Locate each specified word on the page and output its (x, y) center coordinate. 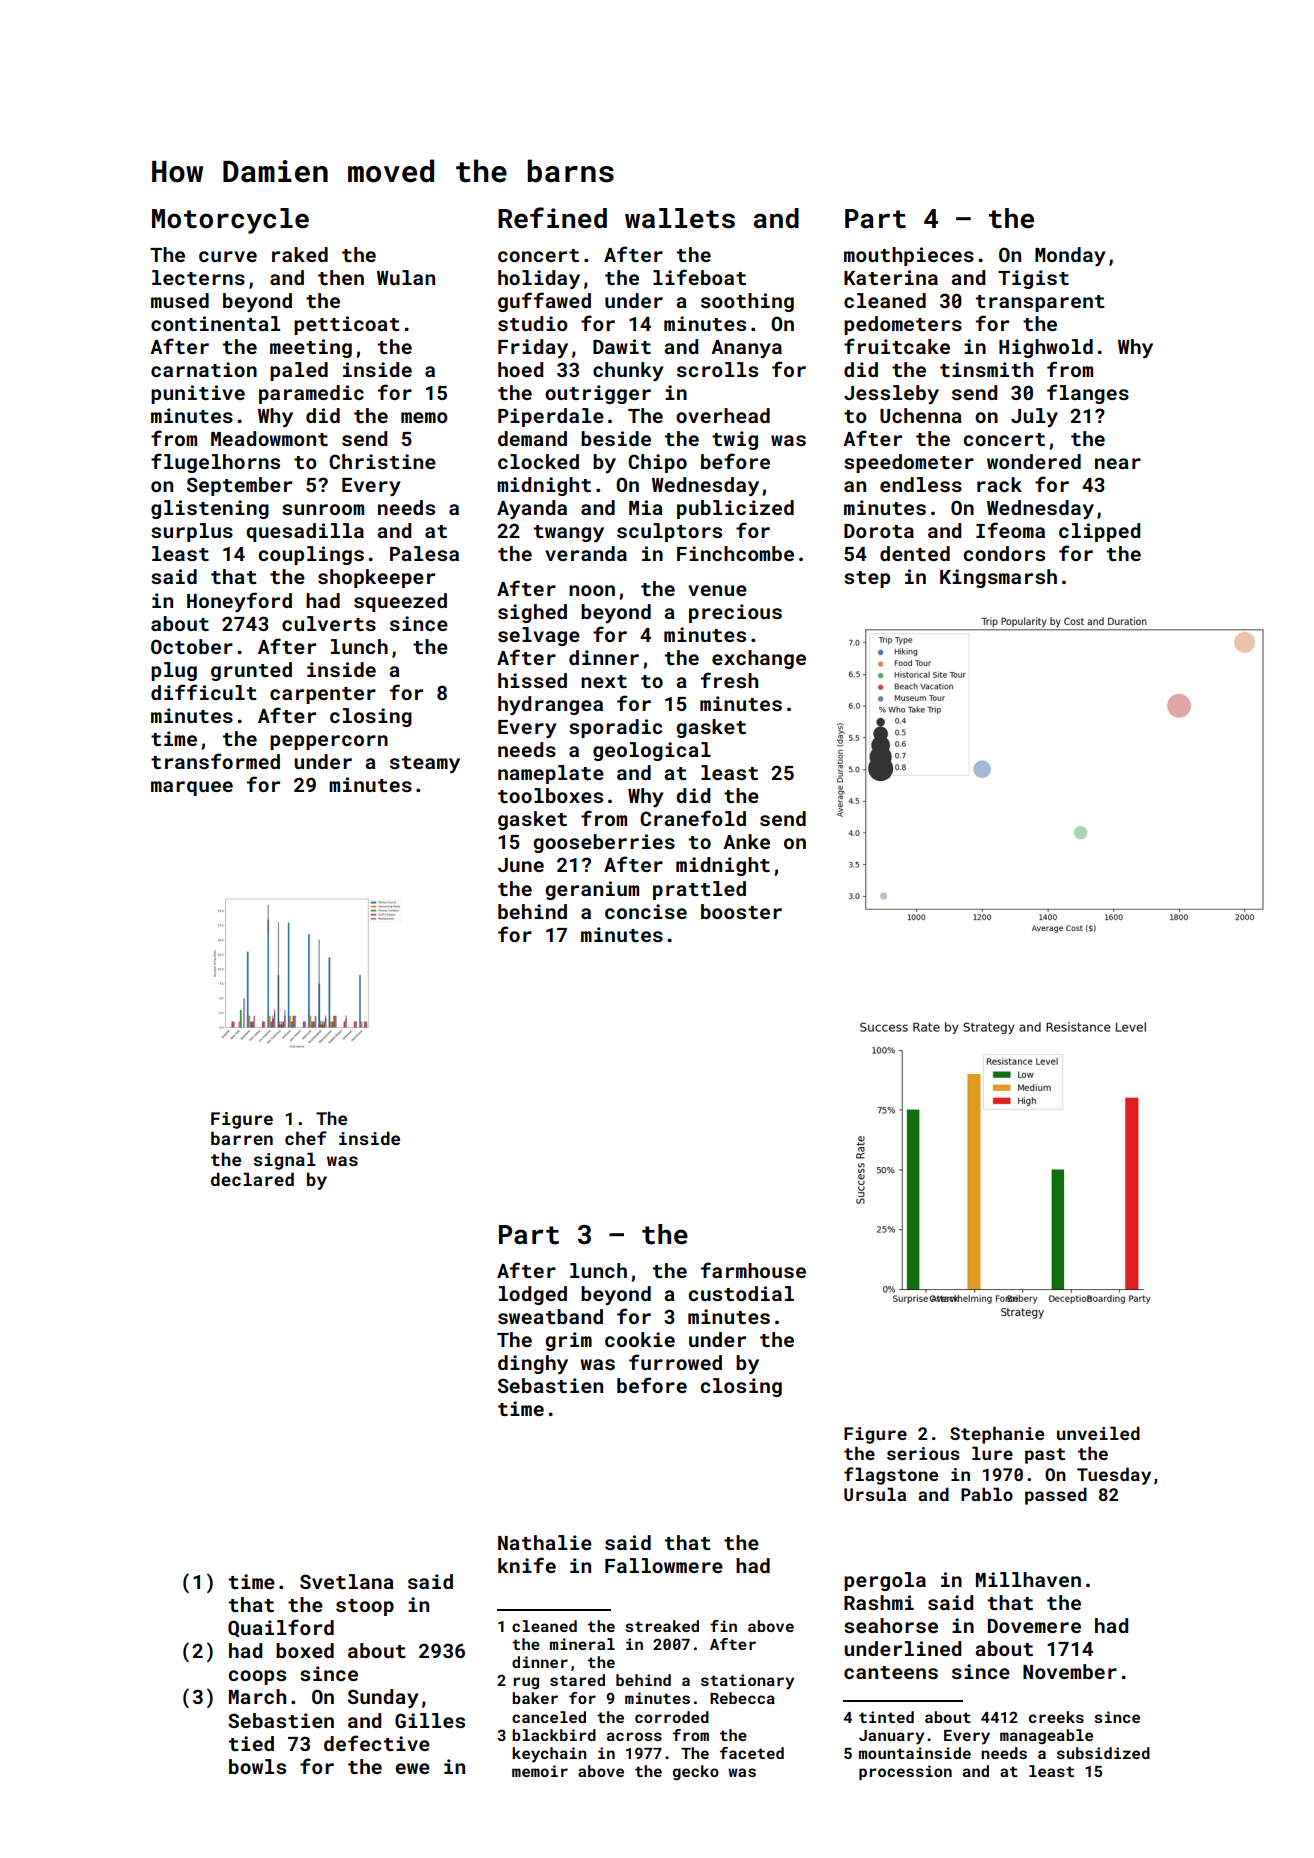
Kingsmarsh (998, 578)
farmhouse (753, 1270)
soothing (747, 302)
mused (180, 300)
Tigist (1033, 279)
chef (306, 1138)
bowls (257, 1766)
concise (646, 911)
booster (741, 911)
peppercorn (329, 742)
